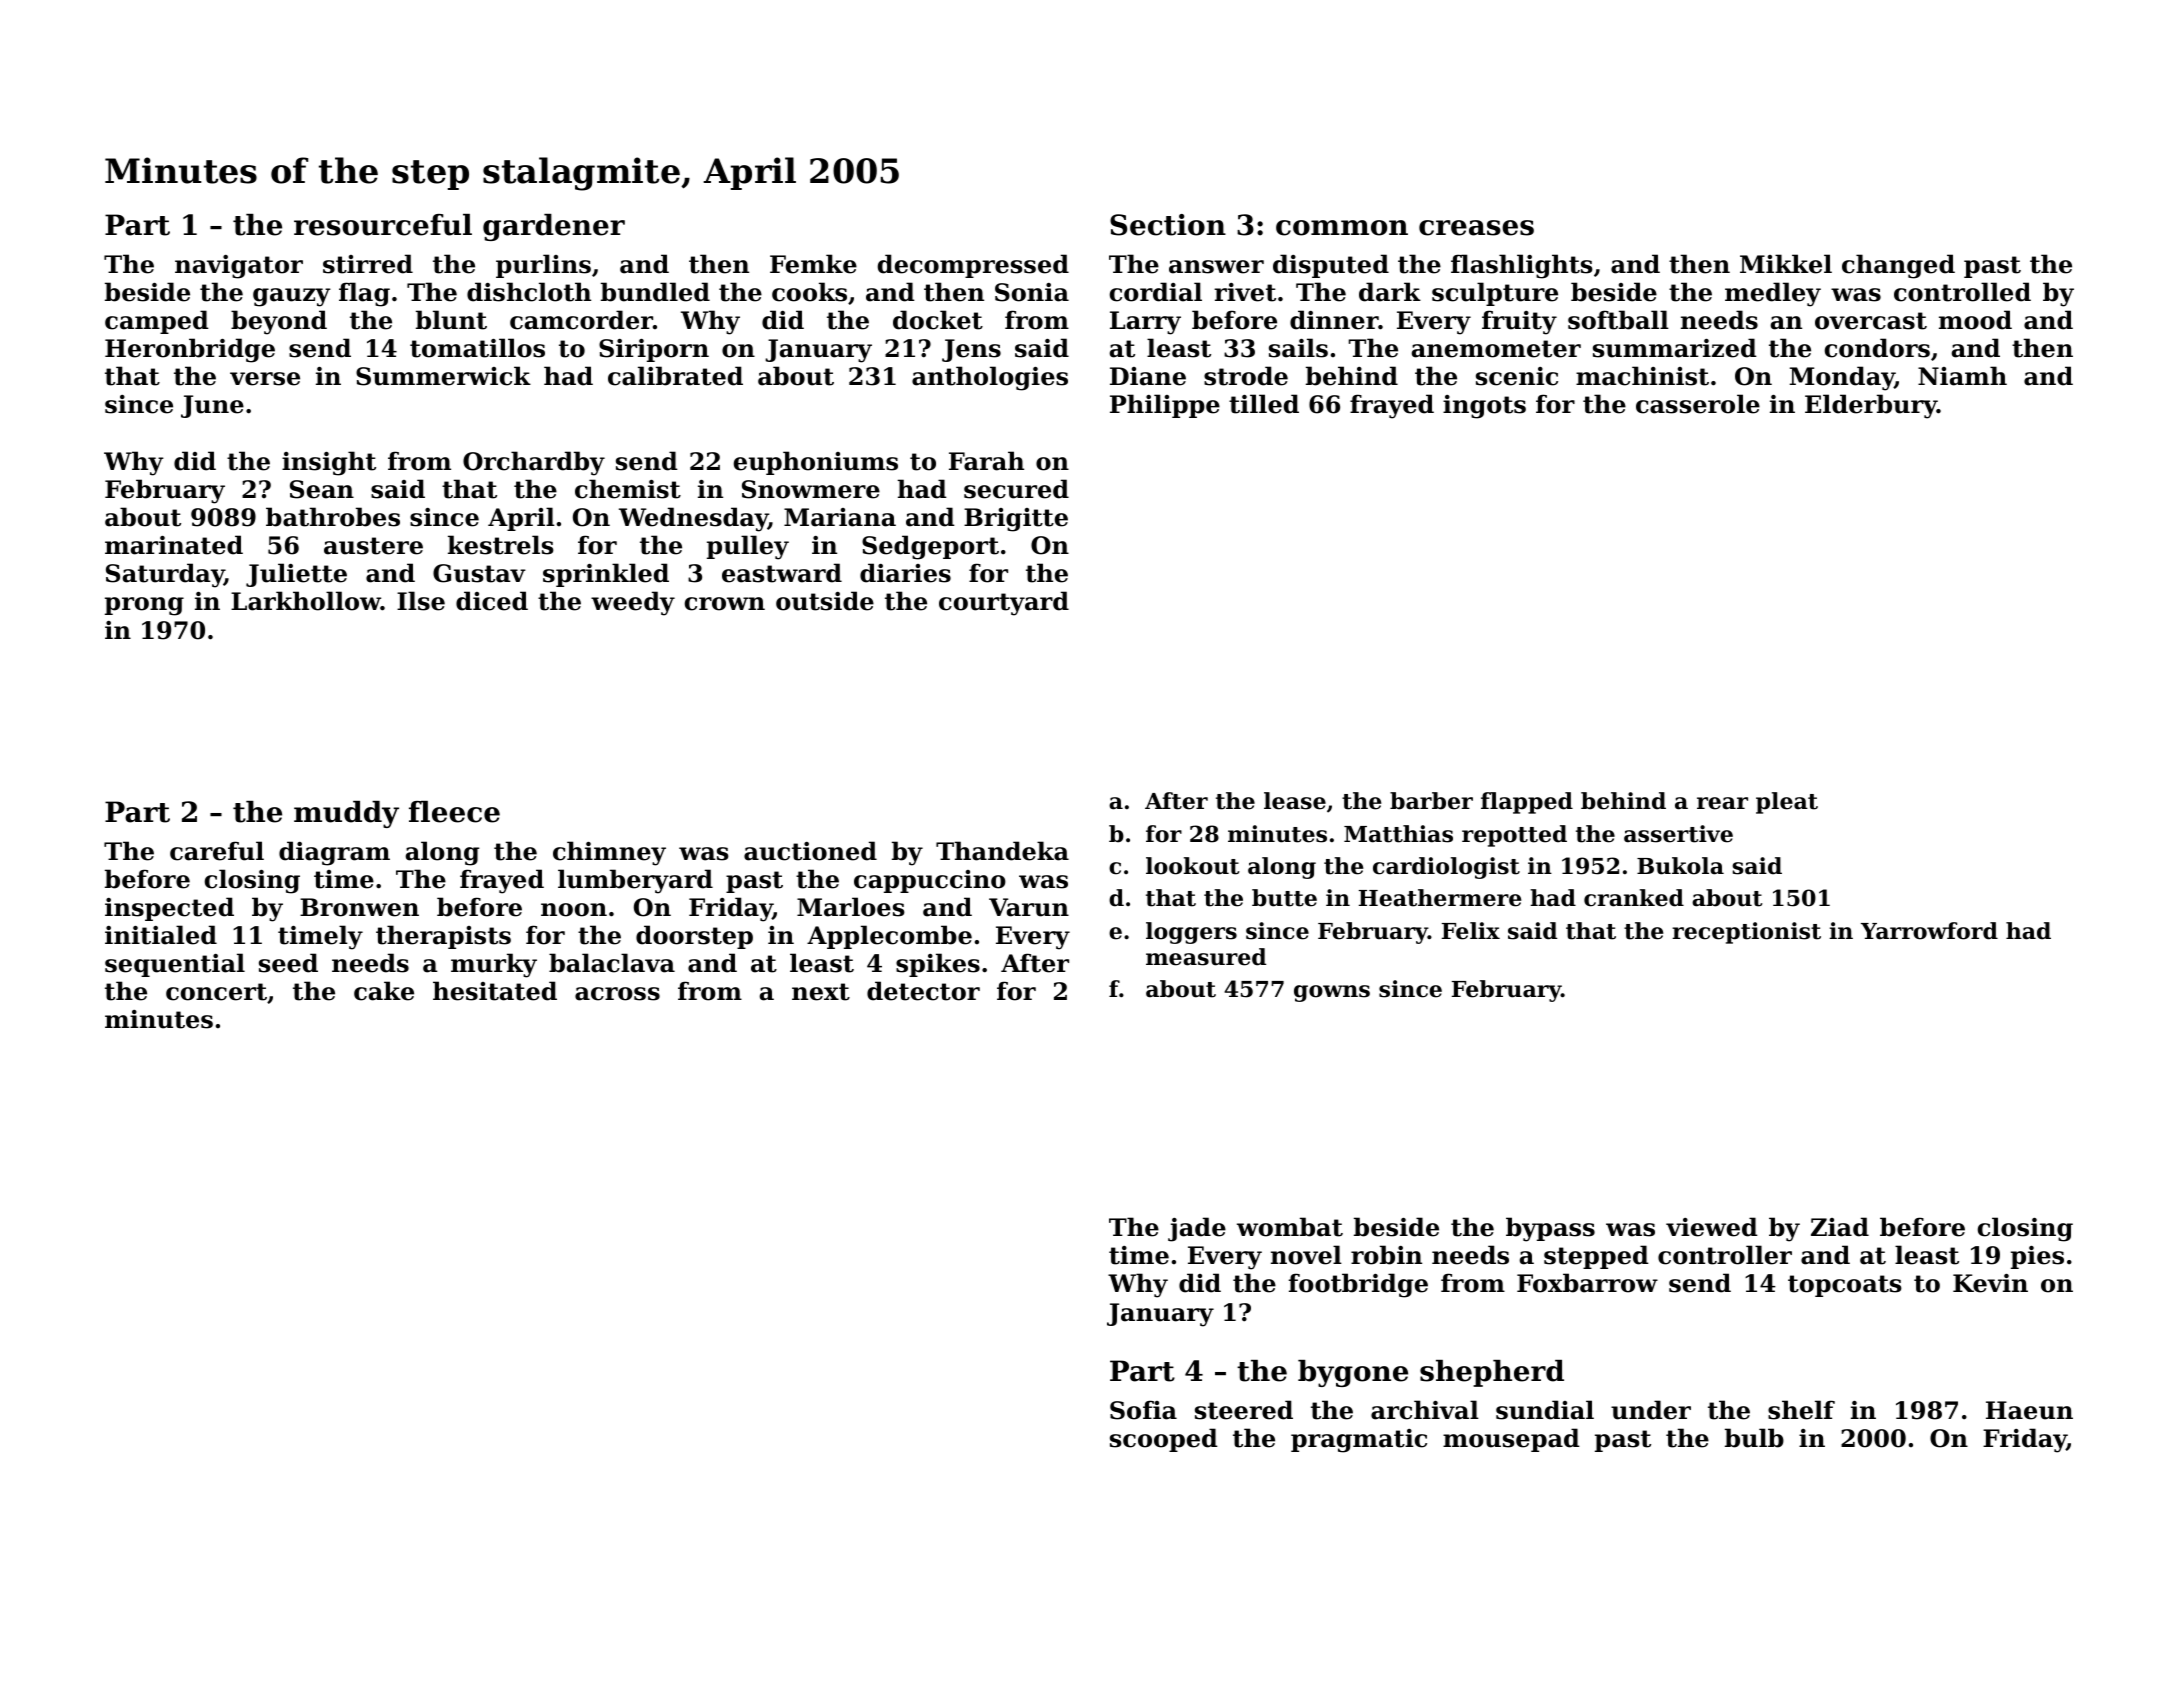 Image resolution: width=2178 pixels, height=1683 pixels. I want to click on stirred, so click(368, 264).
